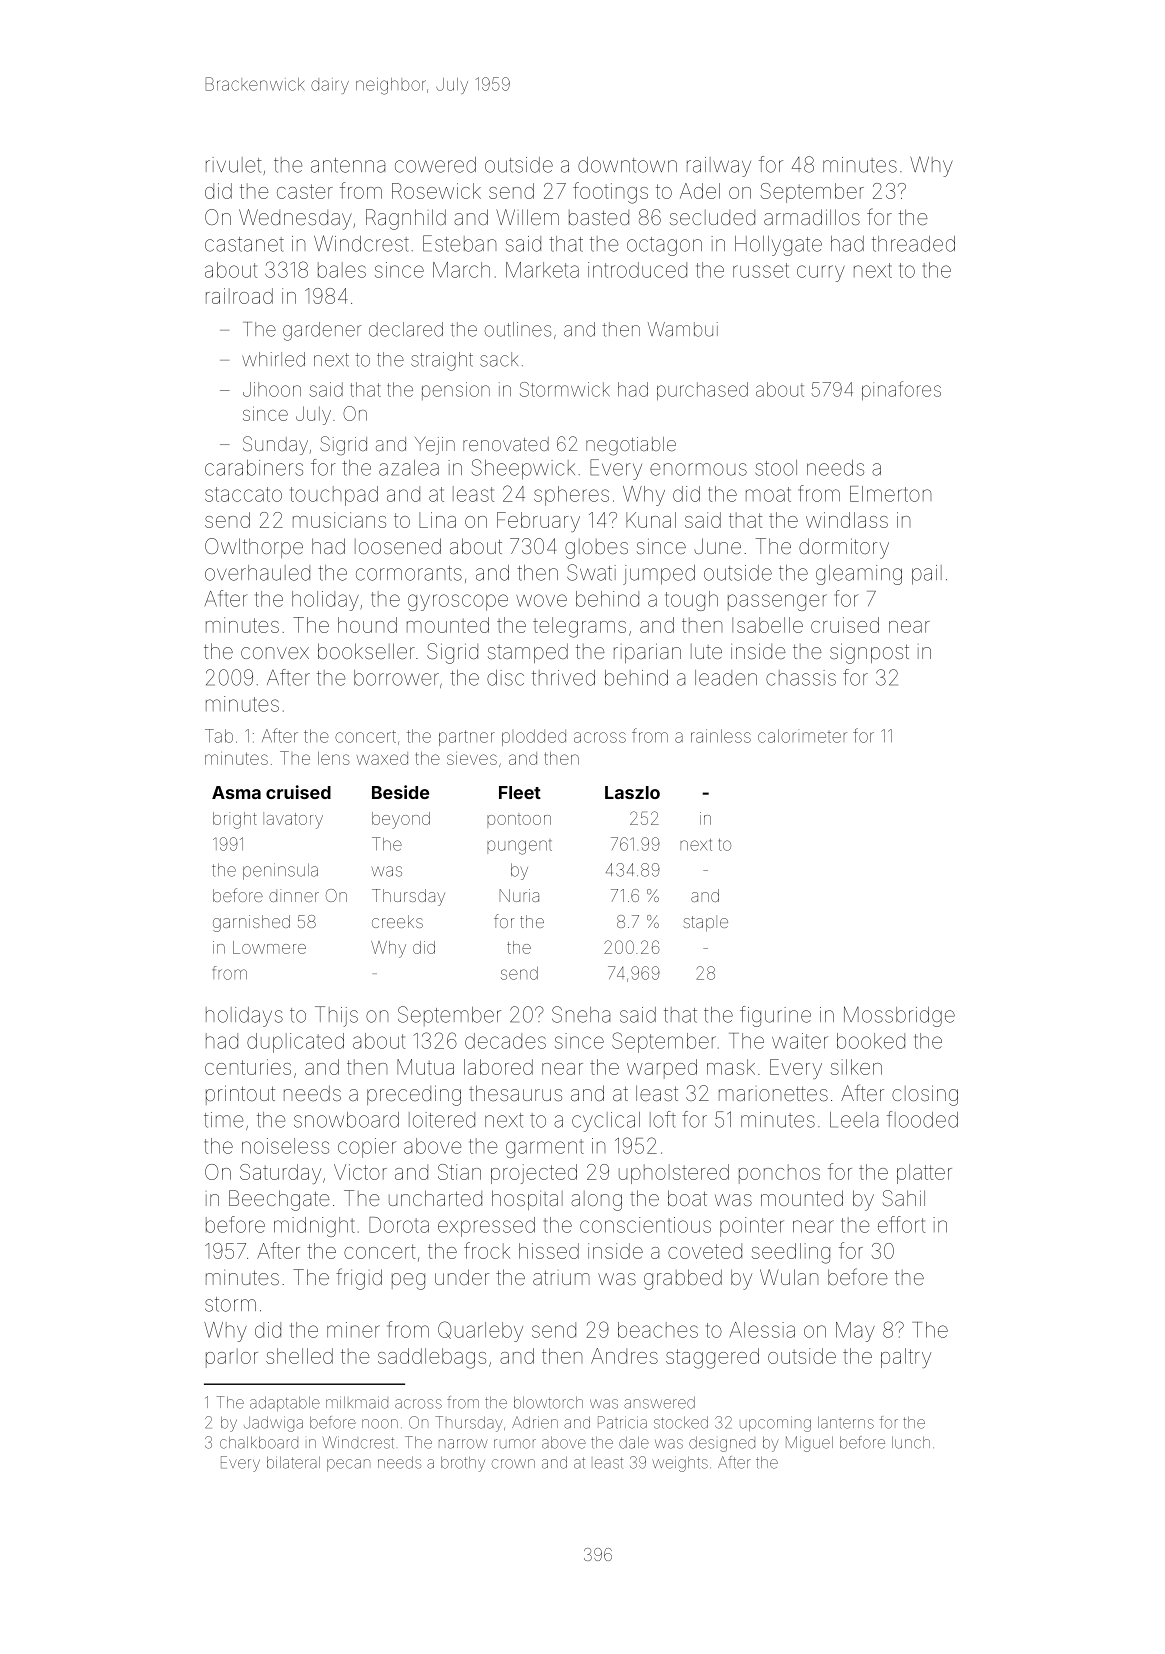 The height and width of the document is (1654, 1165). I want to click on armadillos, so click(812, 217).
